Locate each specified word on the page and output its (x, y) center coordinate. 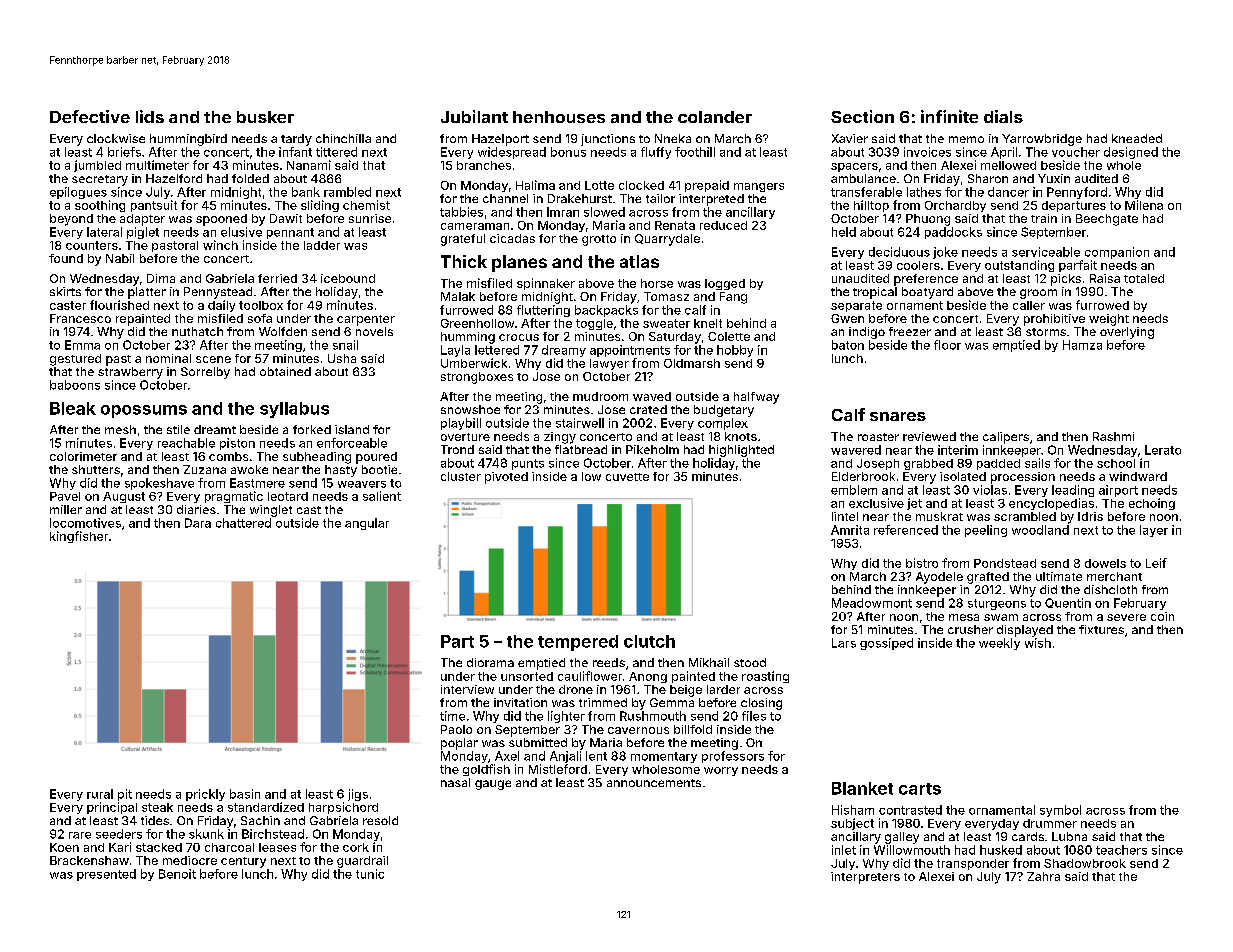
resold (380, 820)
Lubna (1069, 836)
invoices (927, 152)
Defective (90, 116)
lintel (845, 516)
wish (1038, 643)
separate (856, 306)
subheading (317, 458)
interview (467, 689)
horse (657, 283)
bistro (922, 563)
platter (147, 293)
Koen (64, 847)
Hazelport (500, 140)
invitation (520, 702)
